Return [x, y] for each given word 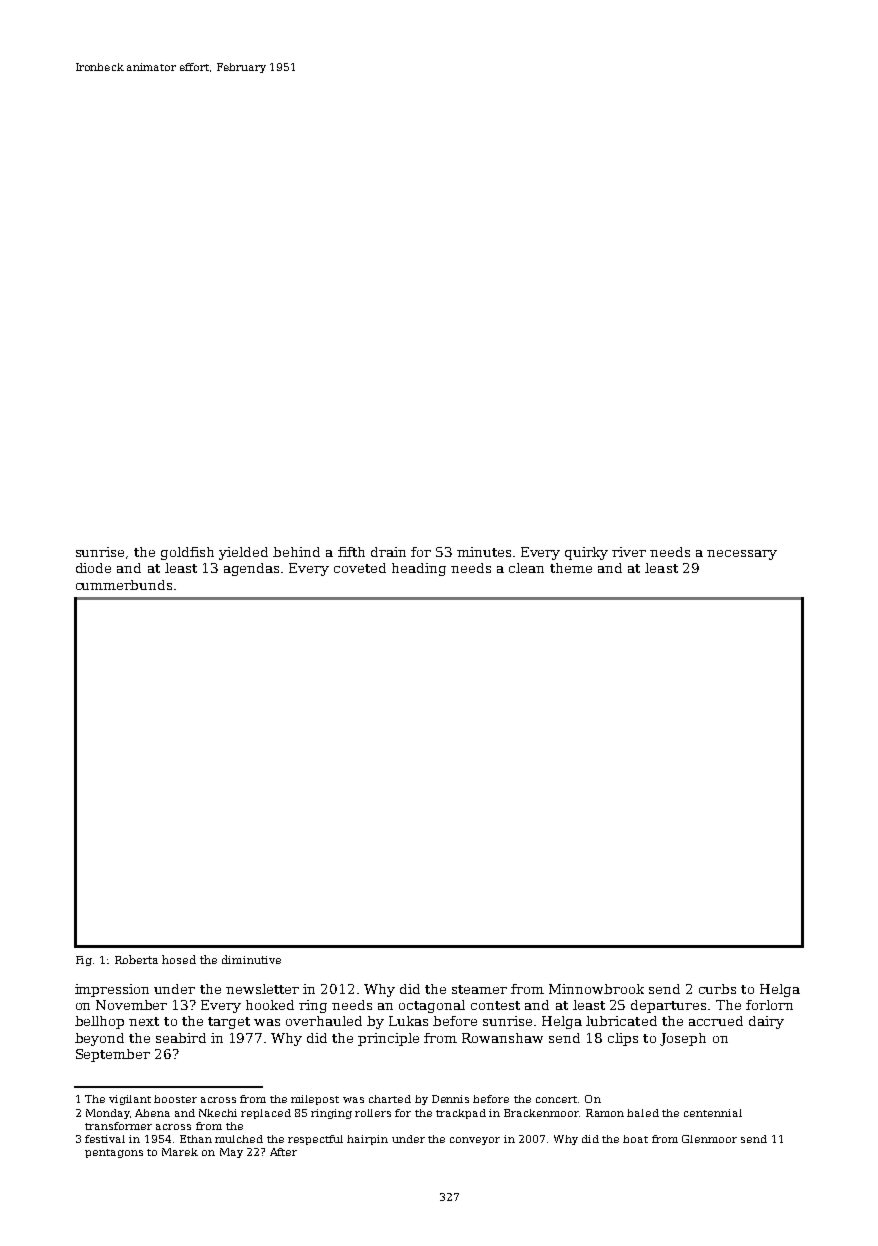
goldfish [187, 553]
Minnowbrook [596, 989]
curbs [717, 989]
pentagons [114, 1153]
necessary [742, 555]
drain [388, 552]
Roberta [136, 959]
